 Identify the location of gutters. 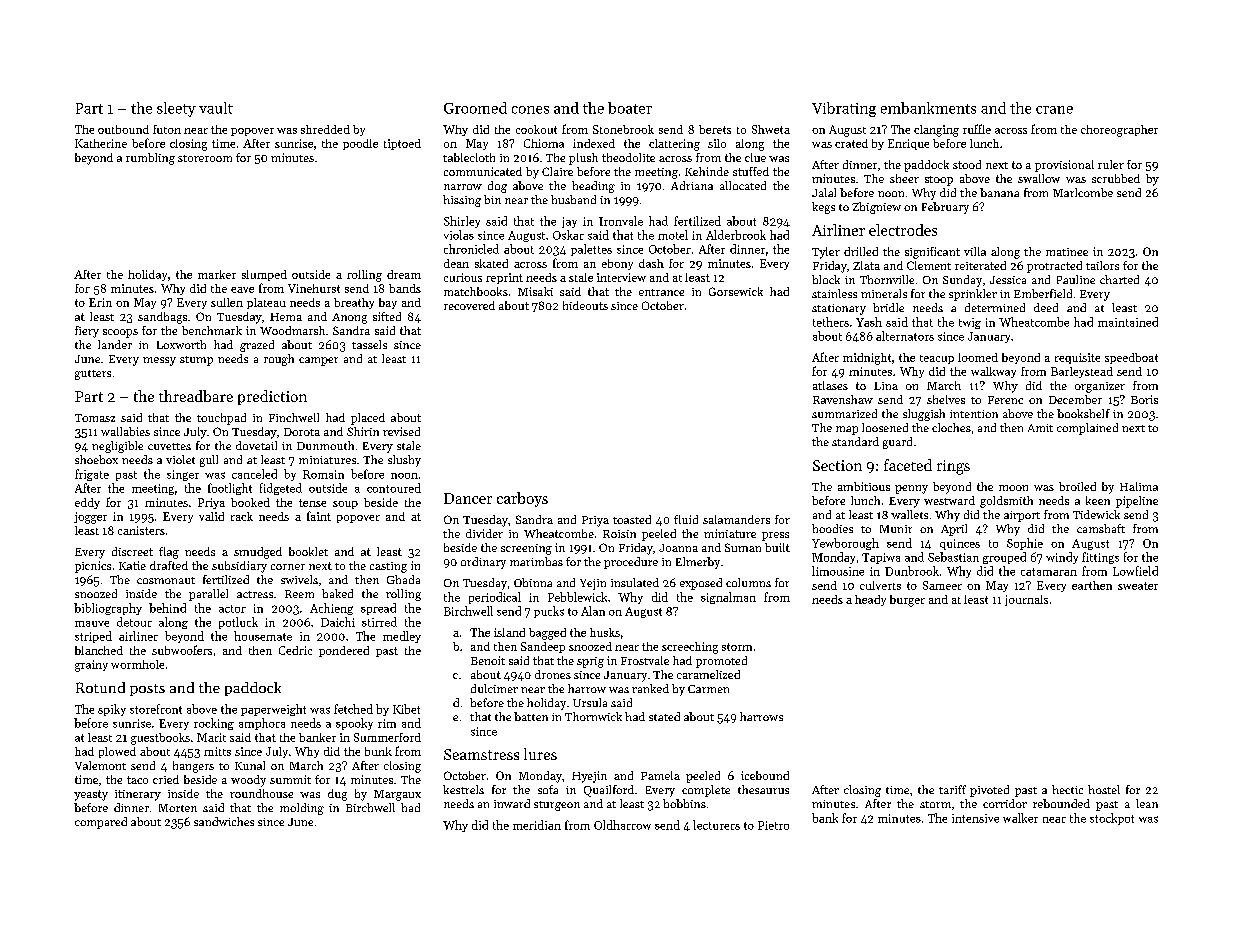
(93, 375).
